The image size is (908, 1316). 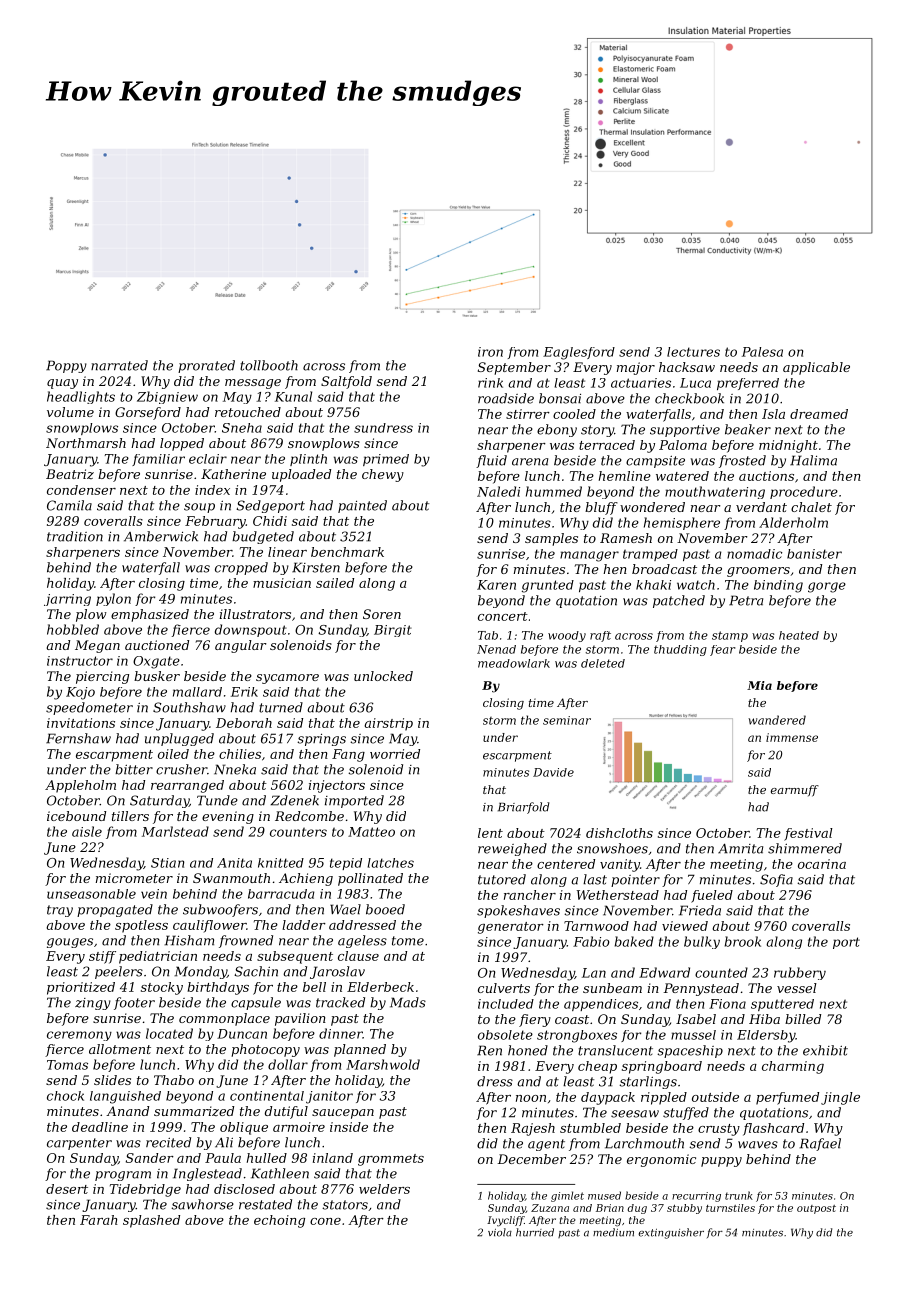 What do you see at coordinates (384, 1189) in the screenshot?
I see `welders` at bounding box center [384, 1189].
